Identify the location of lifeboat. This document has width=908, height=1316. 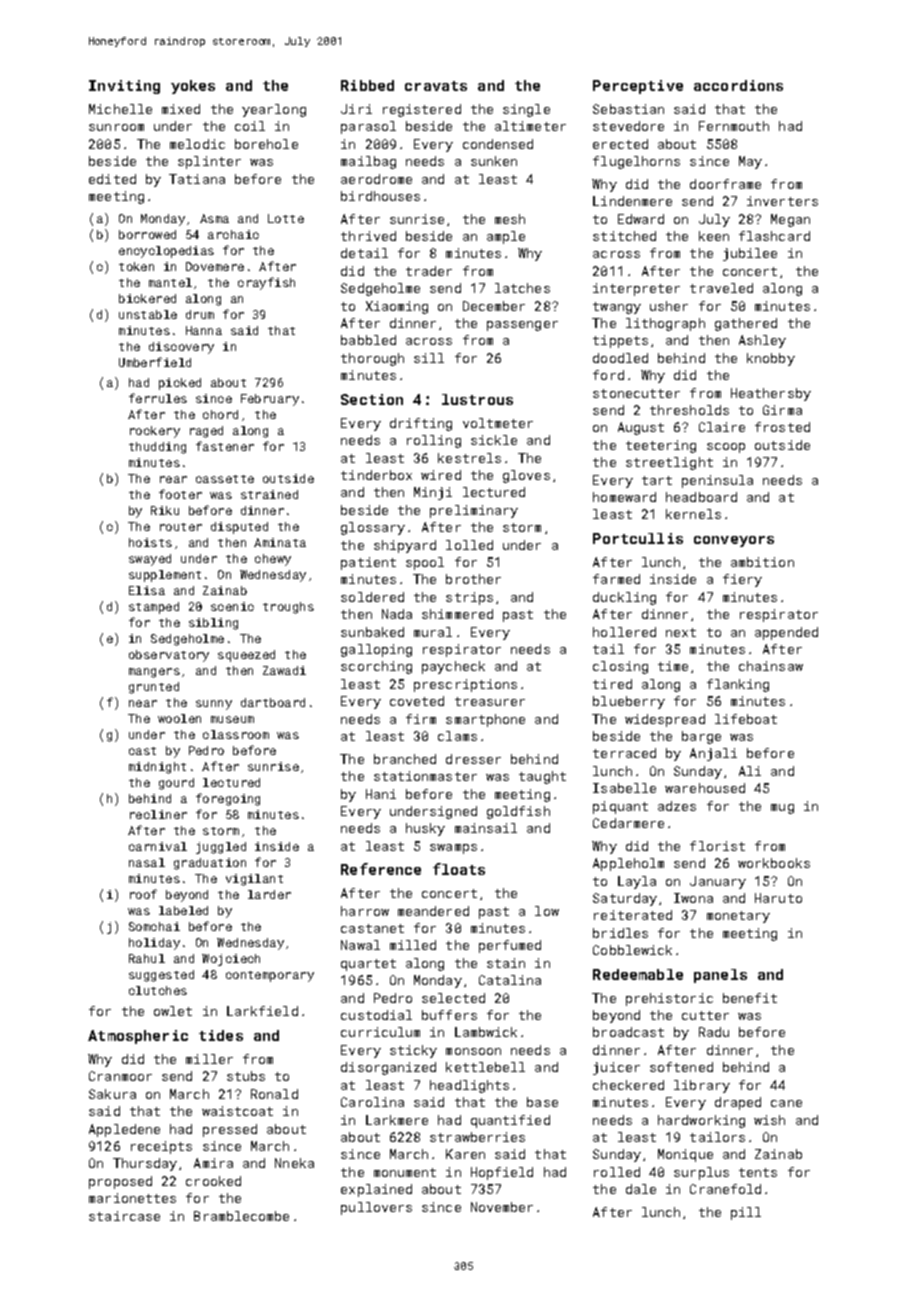
(746, 719).
